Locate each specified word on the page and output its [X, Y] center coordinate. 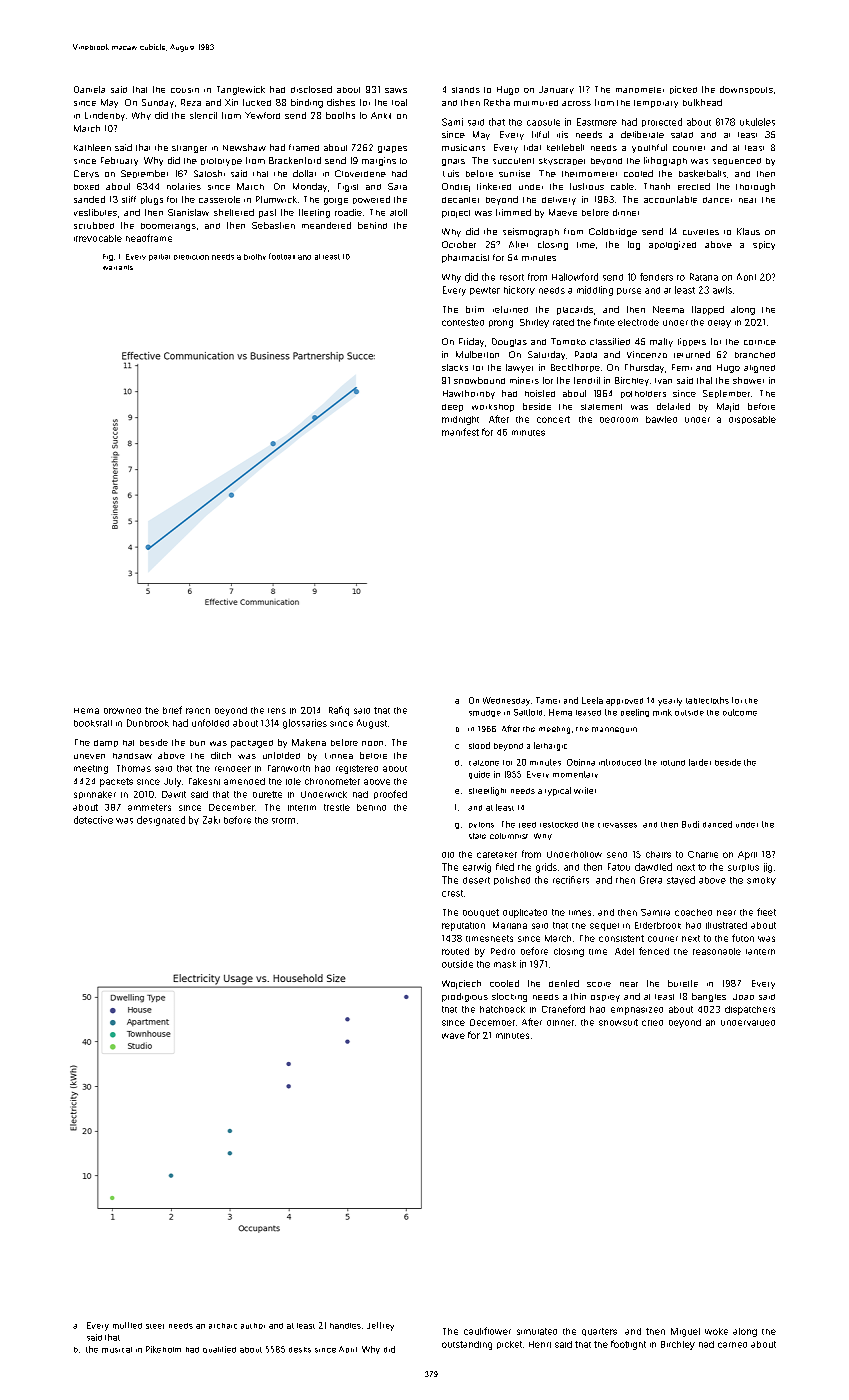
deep [452, 408]
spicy [764, 245]
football [282, 256]
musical [117, 1350]
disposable [752, 420]
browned [122, 711]
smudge [485, 713]
